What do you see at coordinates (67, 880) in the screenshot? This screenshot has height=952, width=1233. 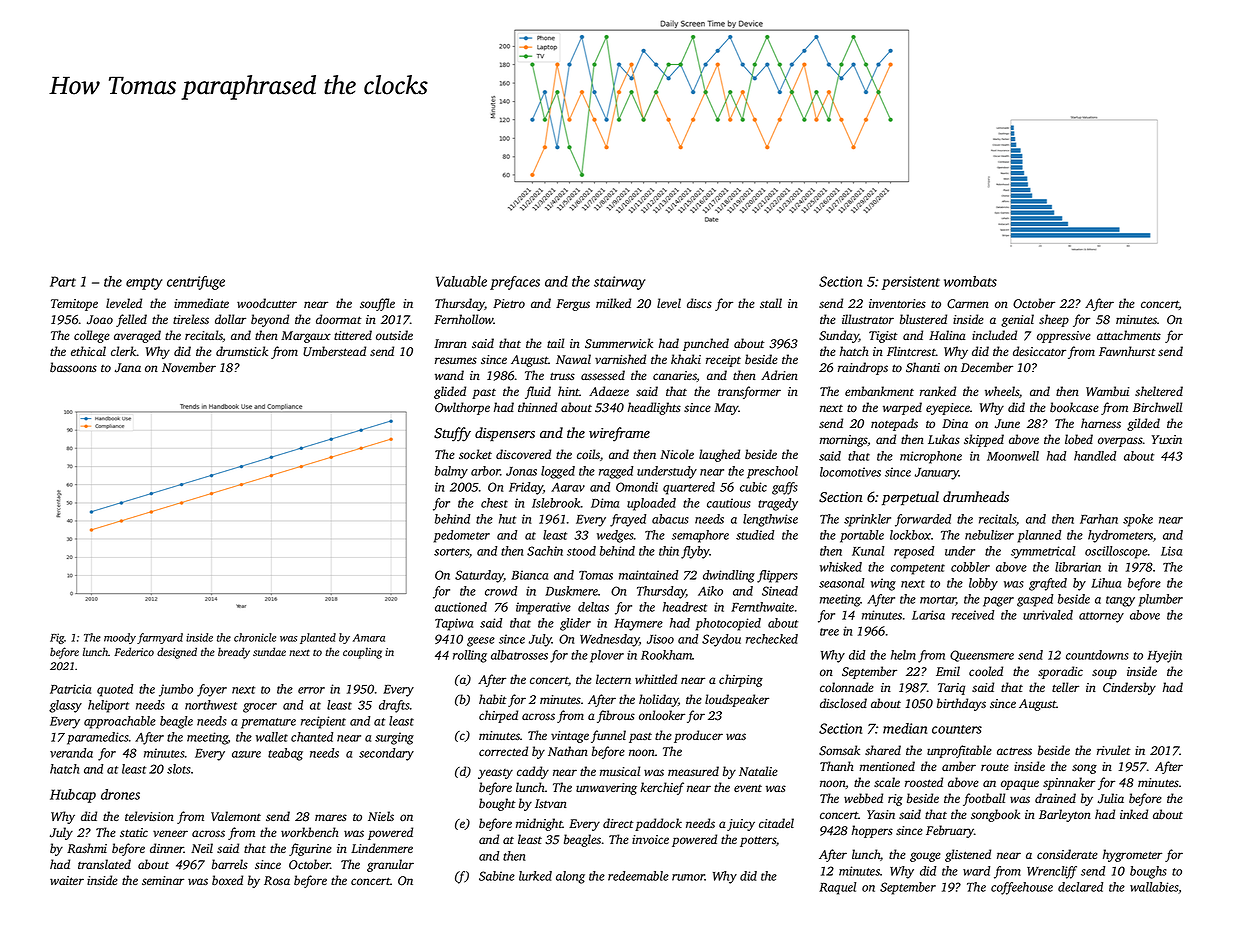 I see `waiter` at bounding box center [67, 880].
